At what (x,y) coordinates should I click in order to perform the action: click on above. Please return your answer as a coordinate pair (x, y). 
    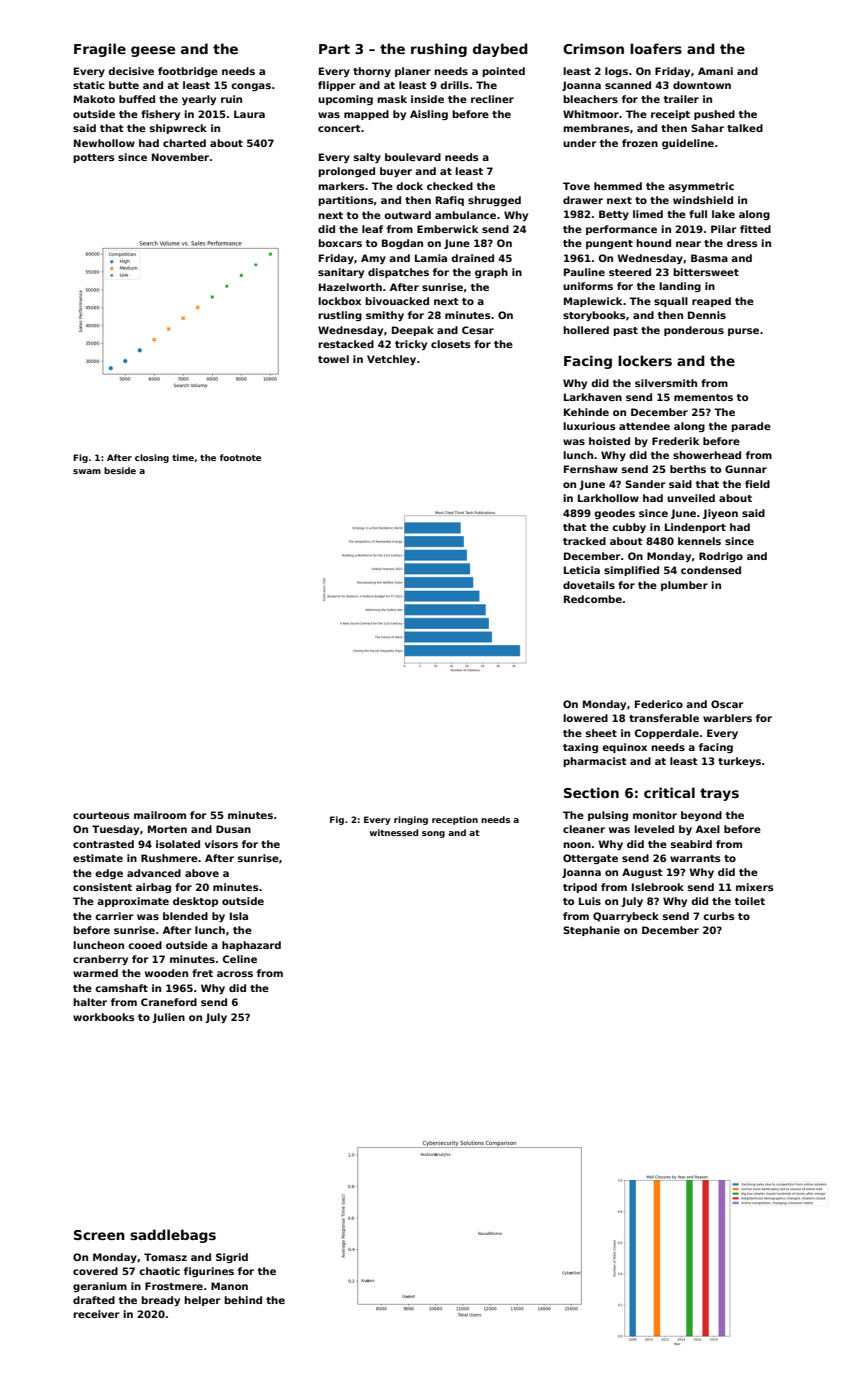
    Looking at the image, I should click on (202, 873).
